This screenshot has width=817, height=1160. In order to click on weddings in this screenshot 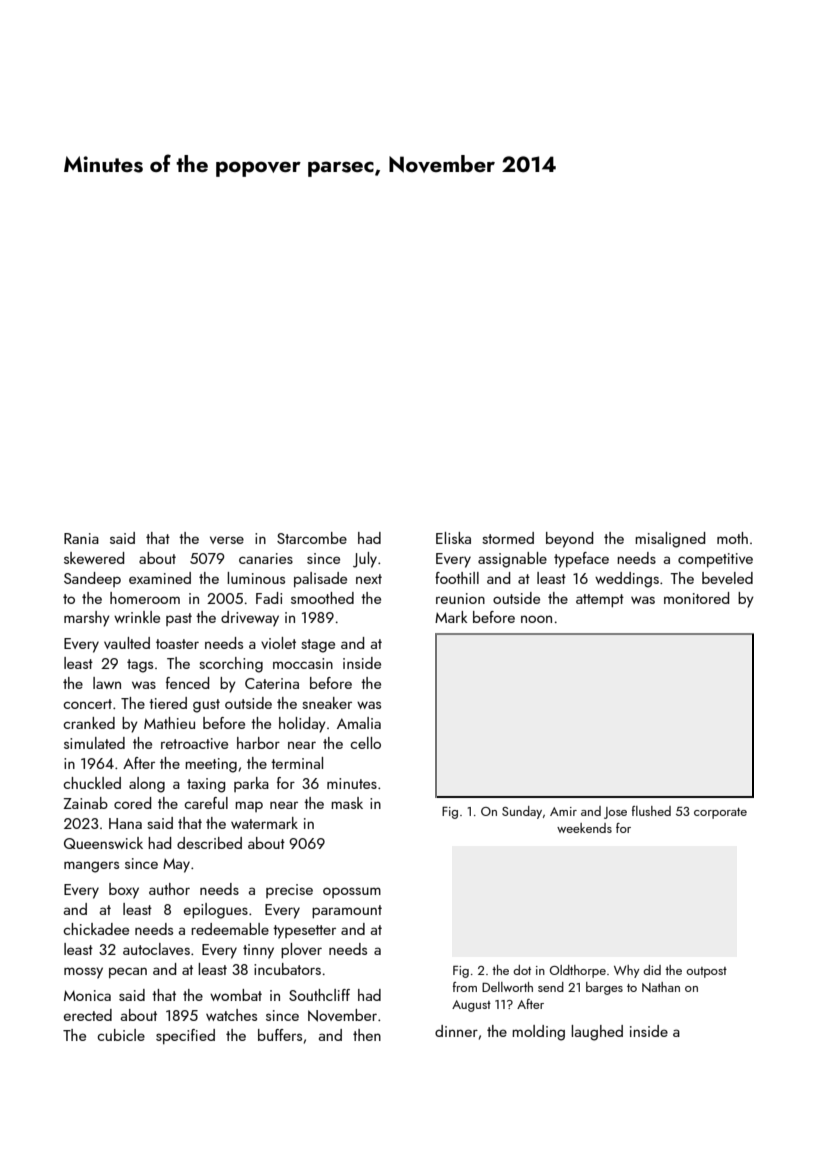, I will do `click(627, 580)`.
